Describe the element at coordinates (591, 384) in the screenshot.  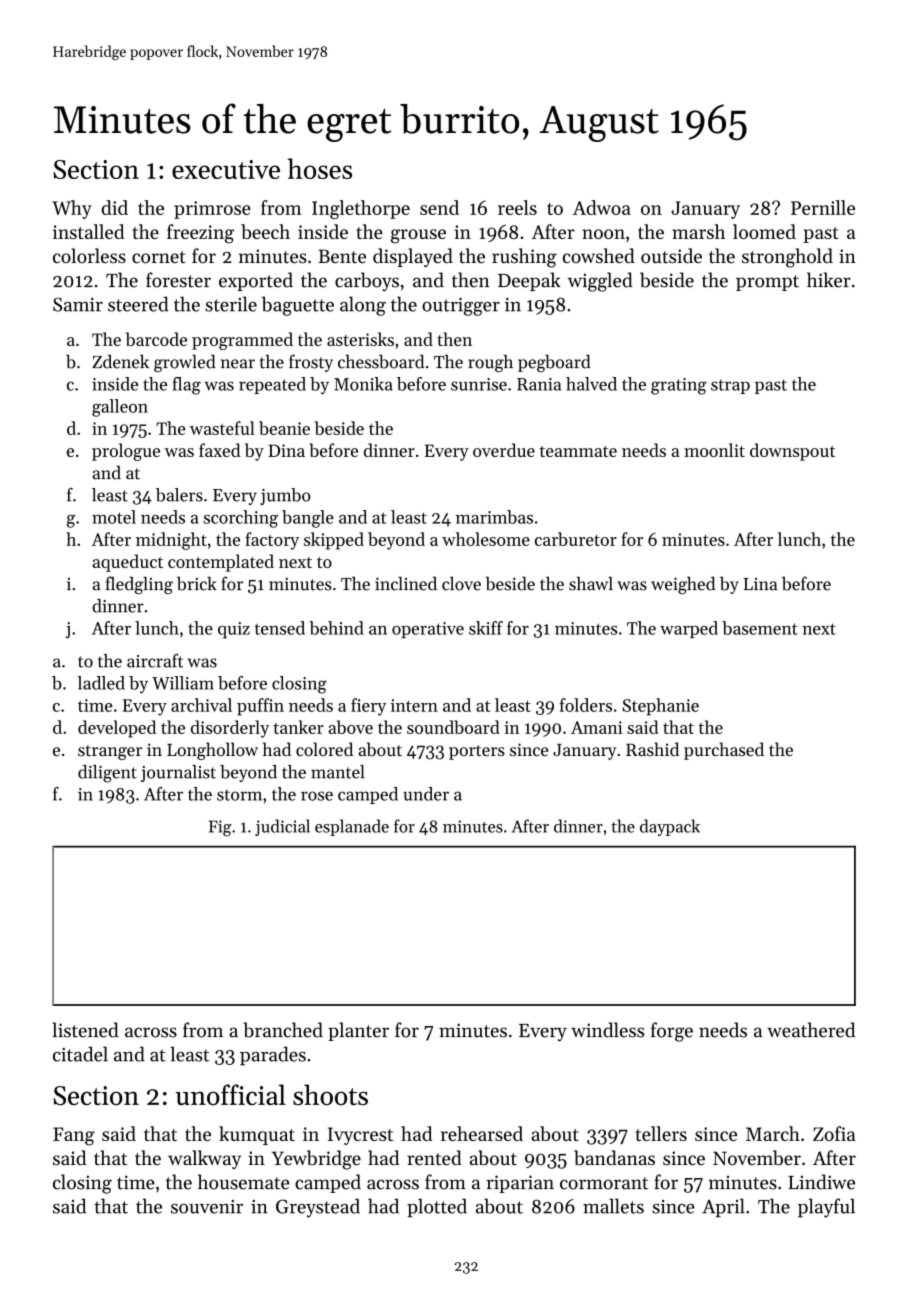
I see `halved` at that location.
